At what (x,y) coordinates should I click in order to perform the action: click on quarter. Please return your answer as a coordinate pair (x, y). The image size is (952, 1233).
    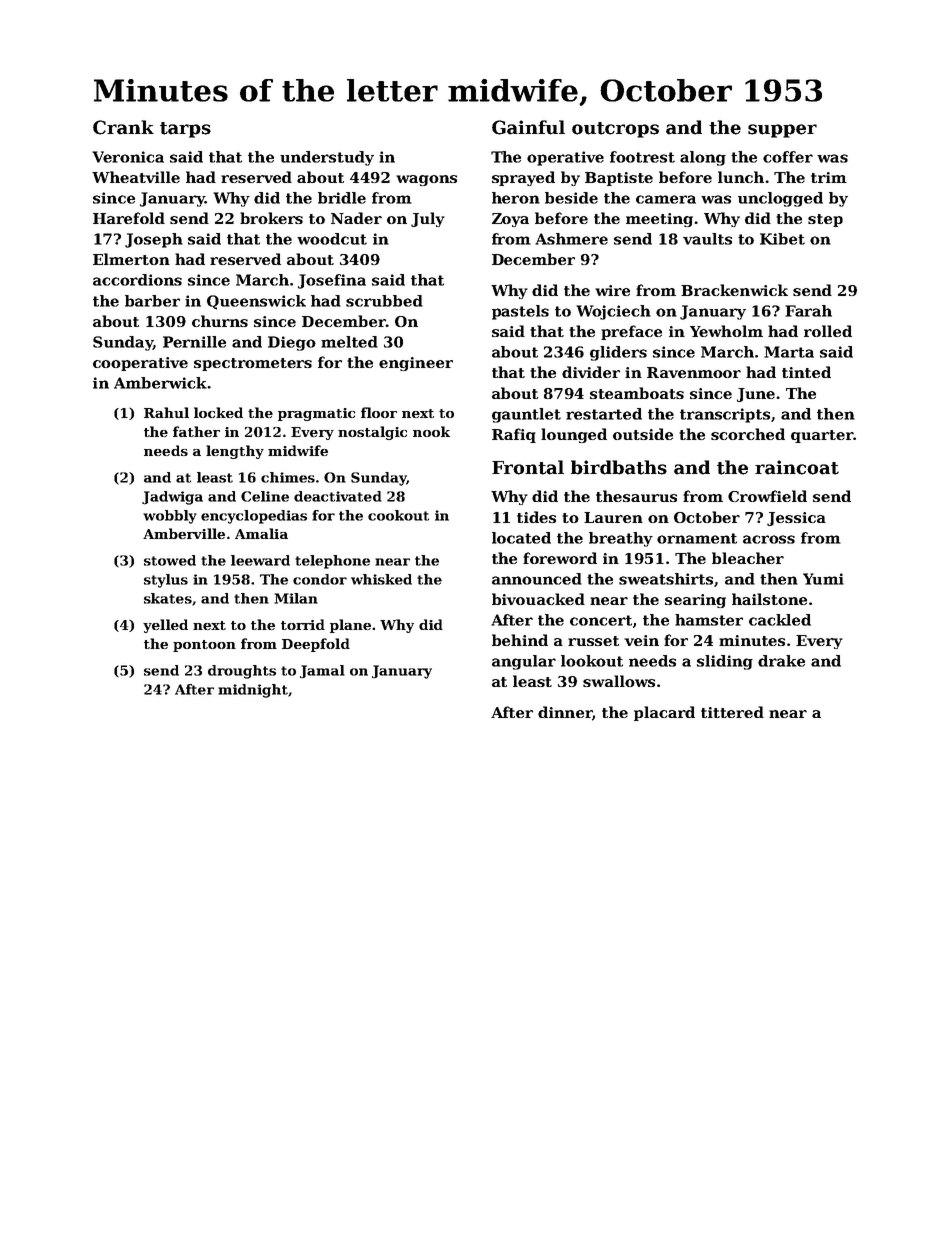
    Looking at the image, I should click on (822, 436).
